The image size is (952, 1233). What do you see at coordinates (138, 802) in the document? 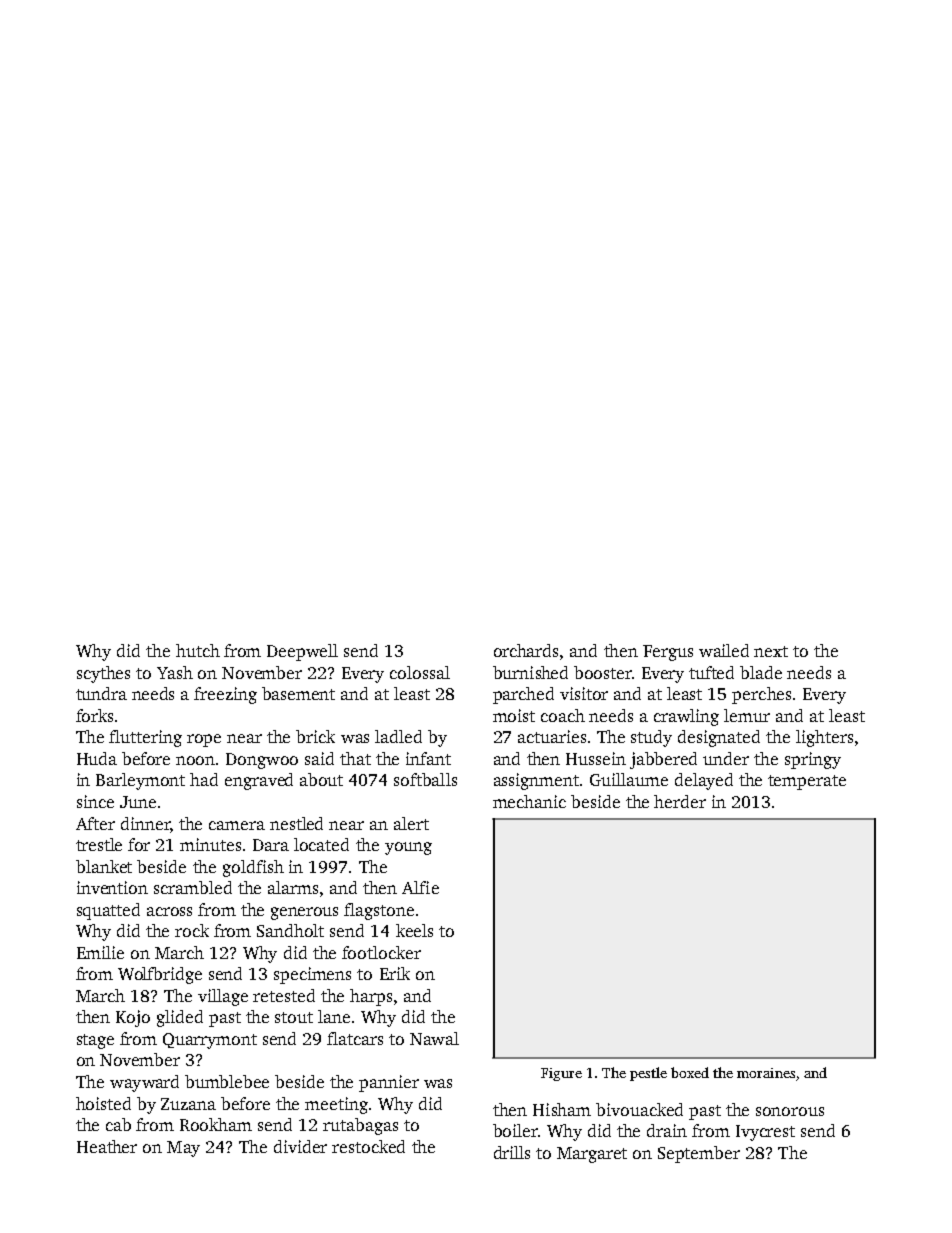
I see `June` at bounding box center [138, 802].
